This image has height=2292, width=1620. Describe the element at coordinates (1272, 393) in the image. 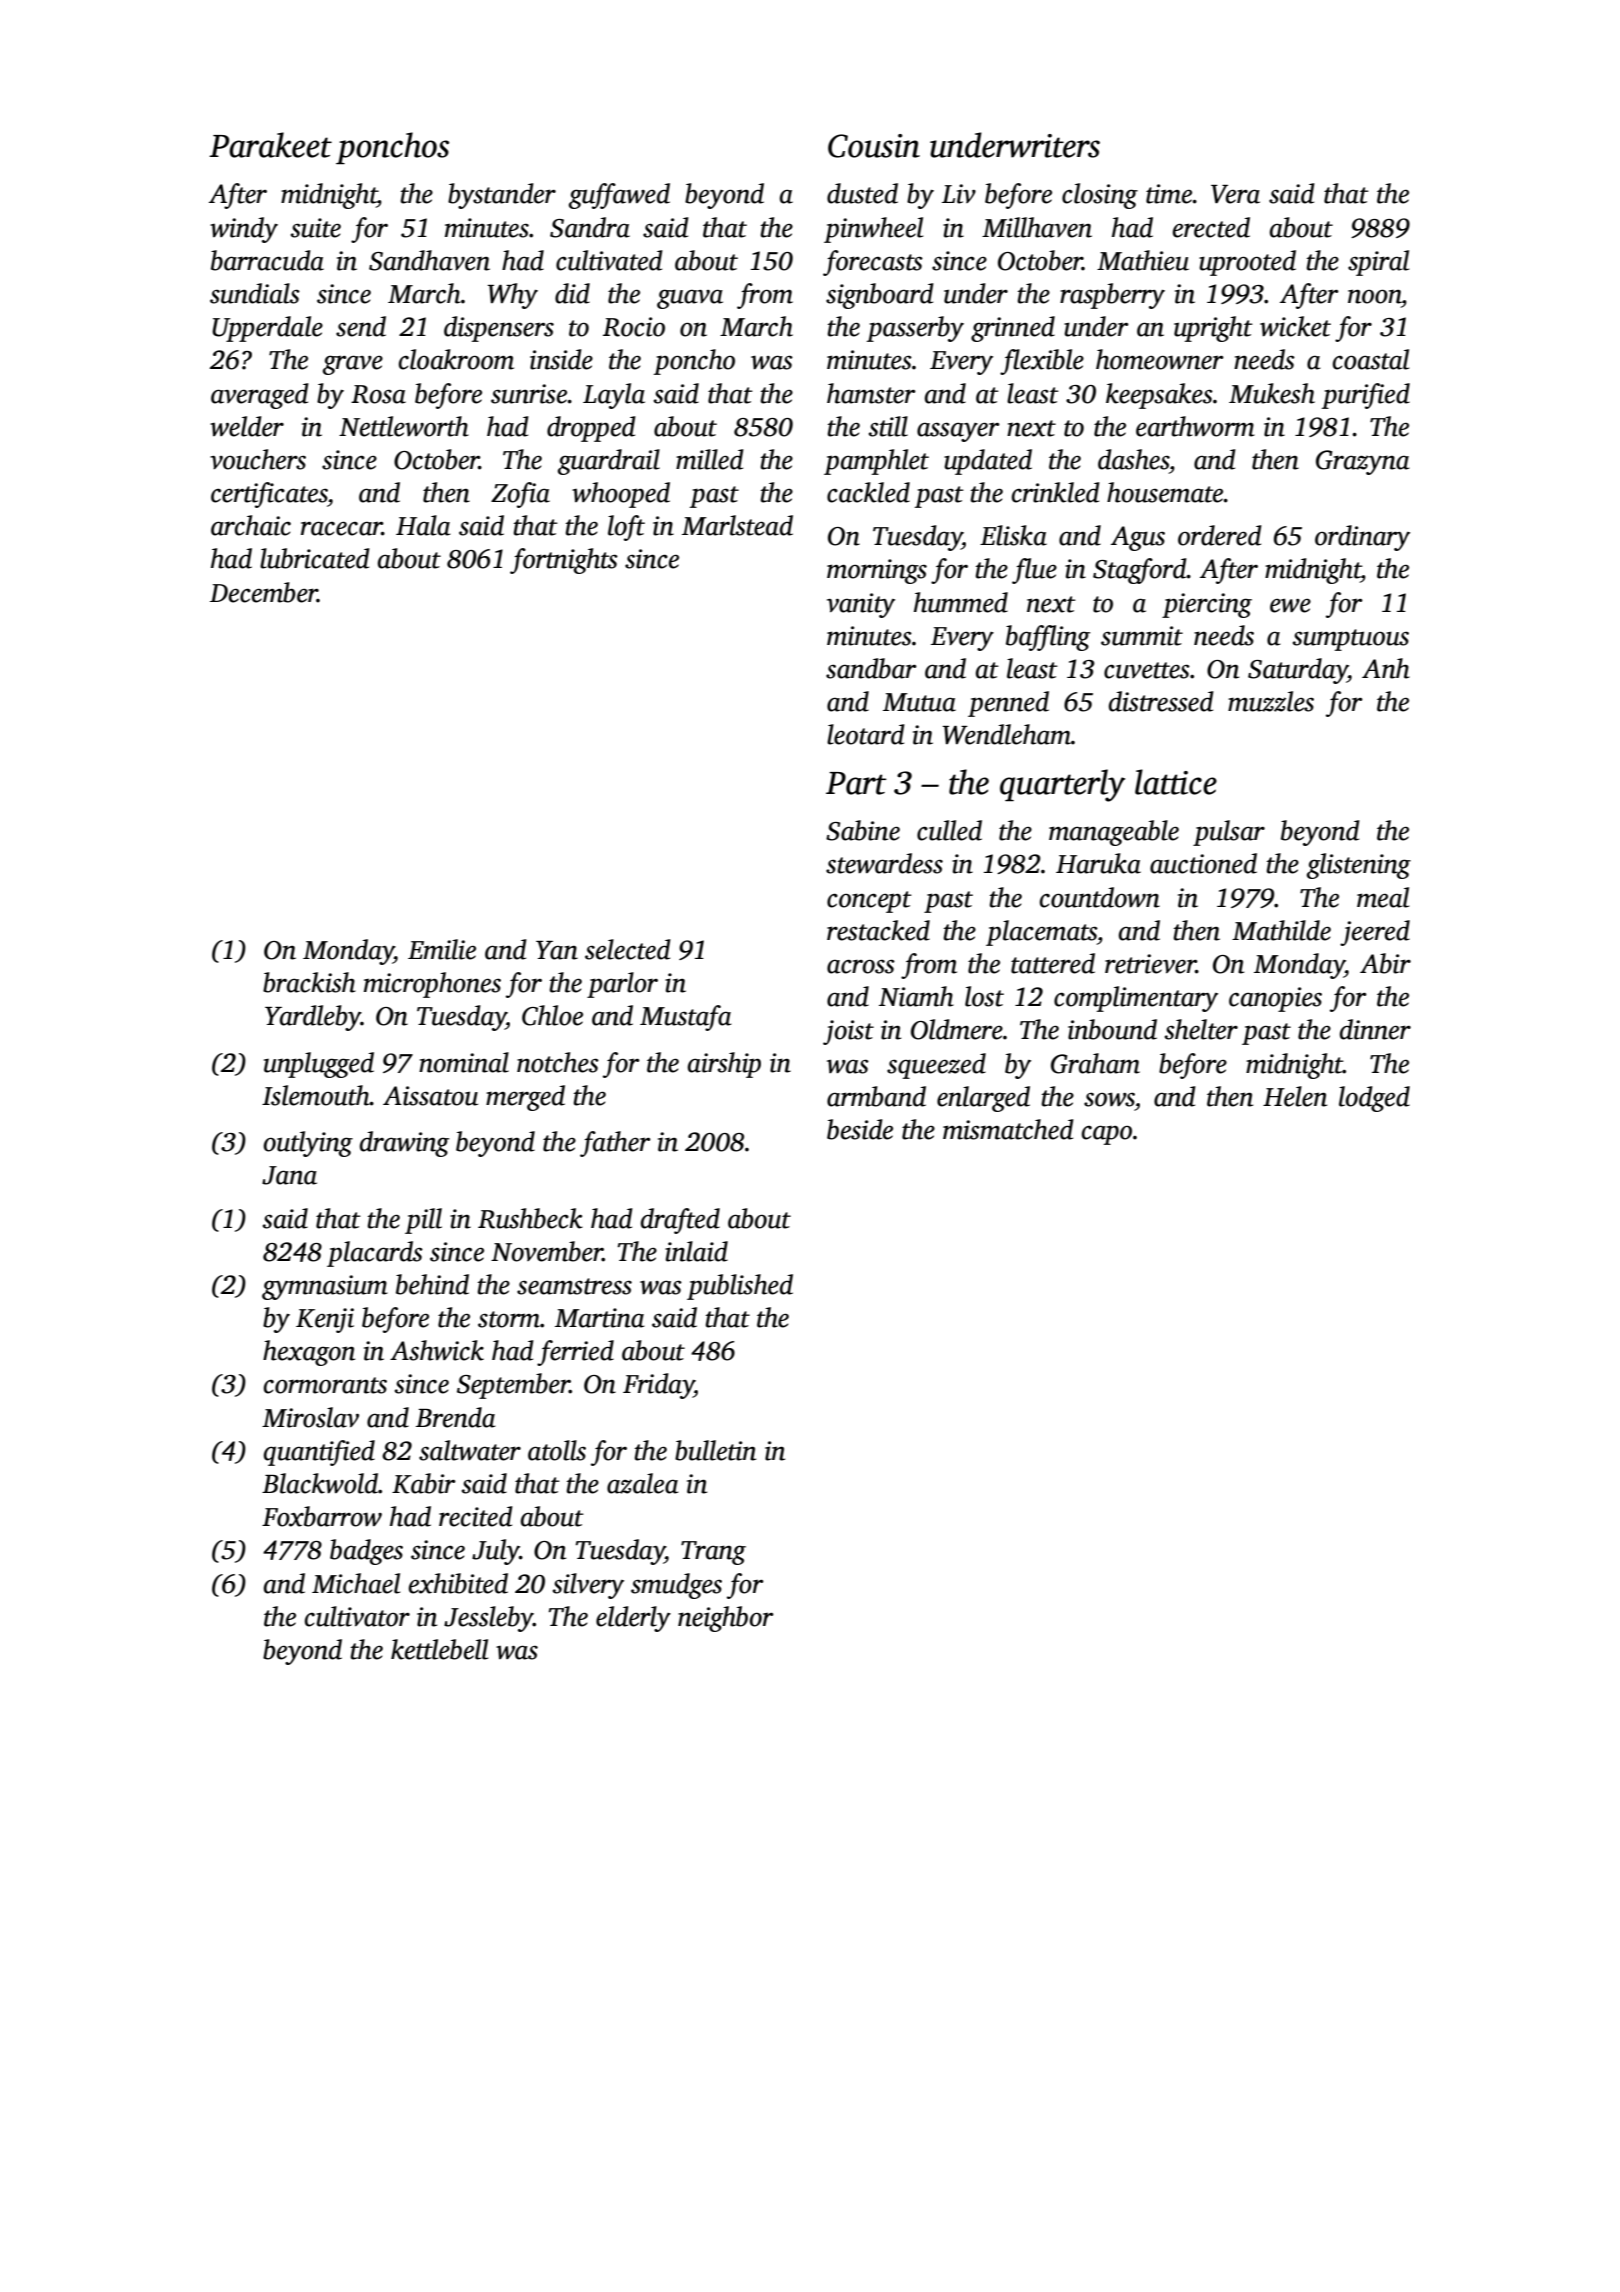

I see `Mukesh` at that location.
